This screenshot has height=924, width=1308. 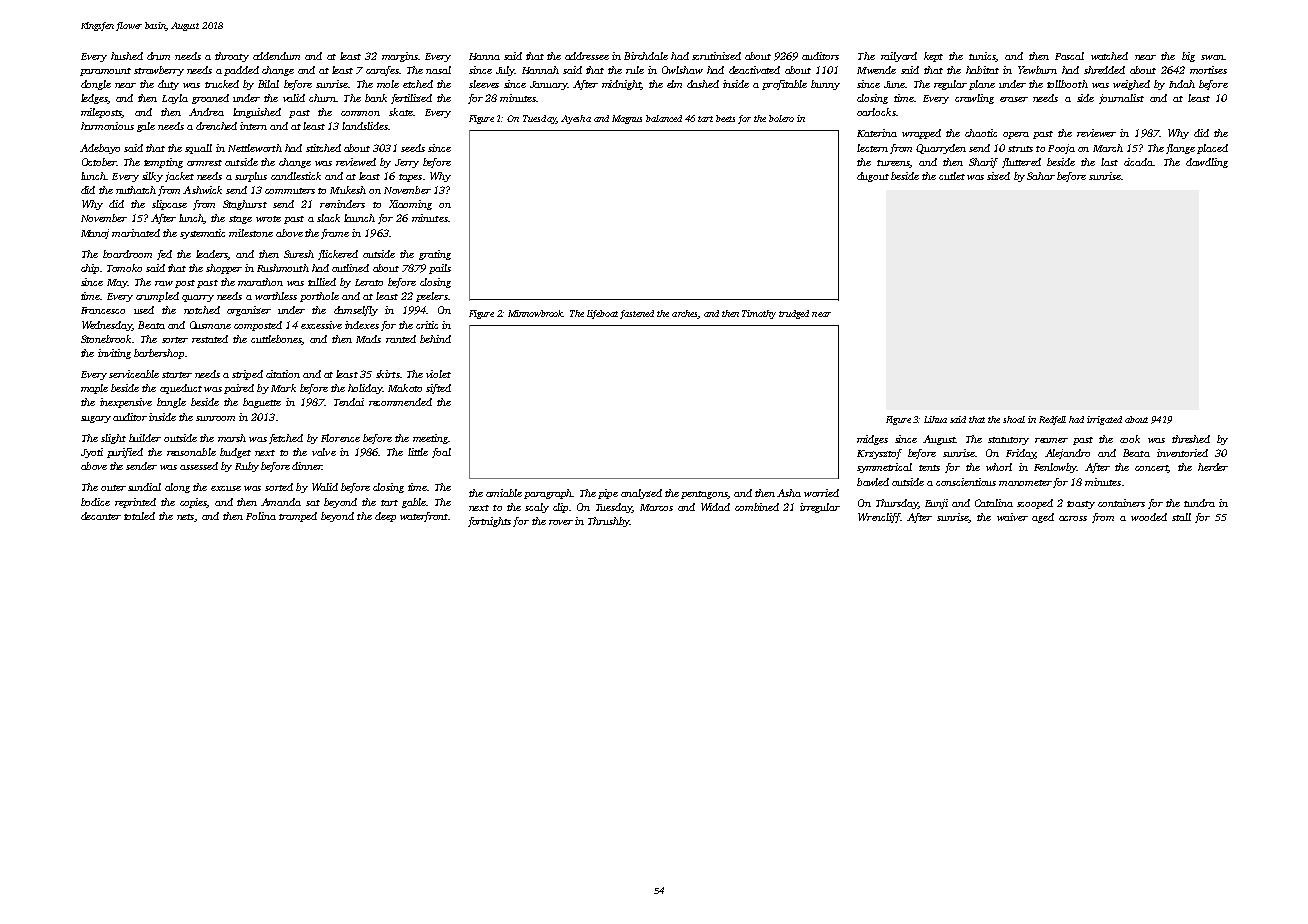 What do you see at coordinates (1096, 133) in the screenshot?
I see `reviewer` at bounding box center [1096, 133].
